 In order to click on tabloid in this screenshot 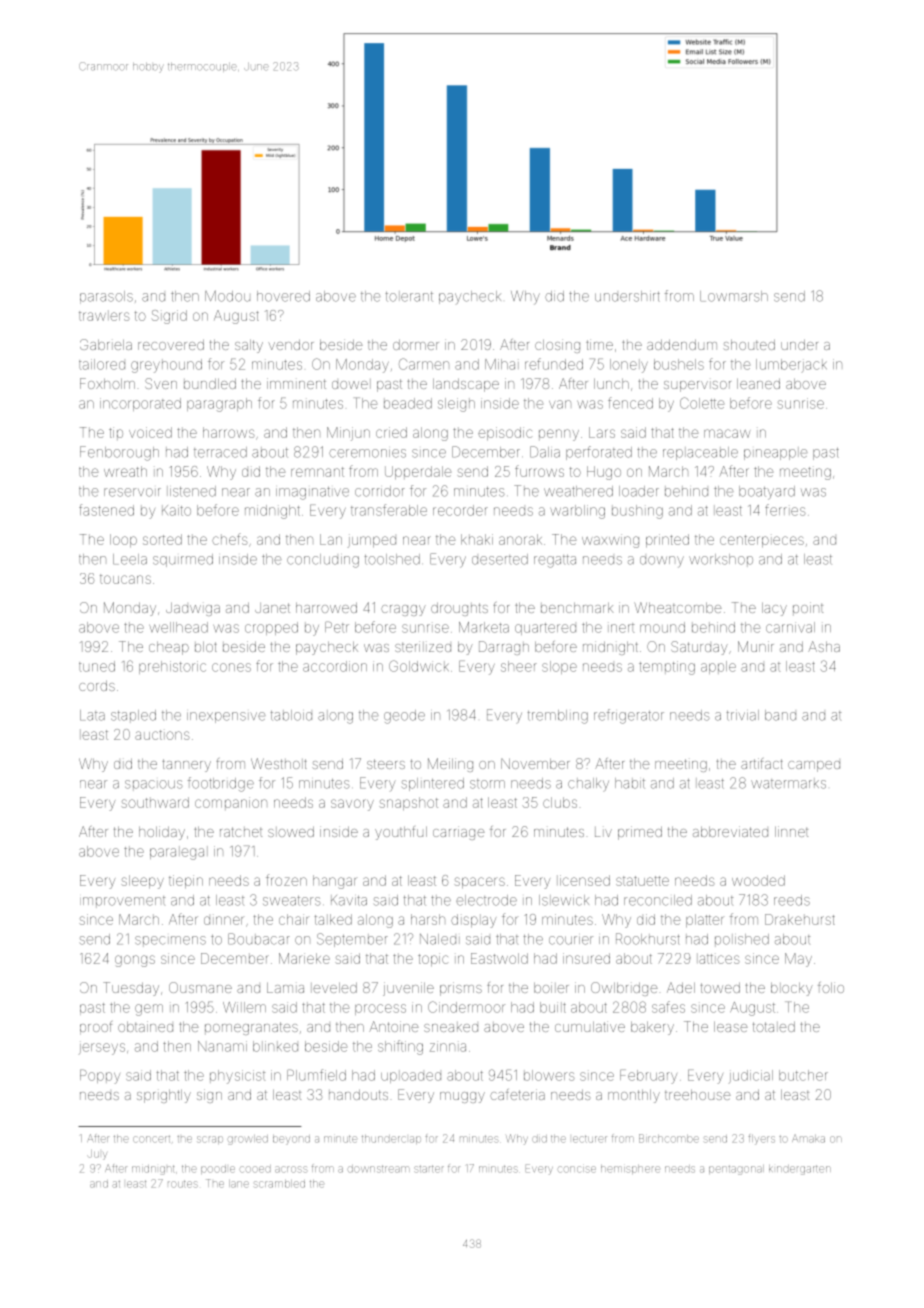, I will do `click(291, 715)`.
